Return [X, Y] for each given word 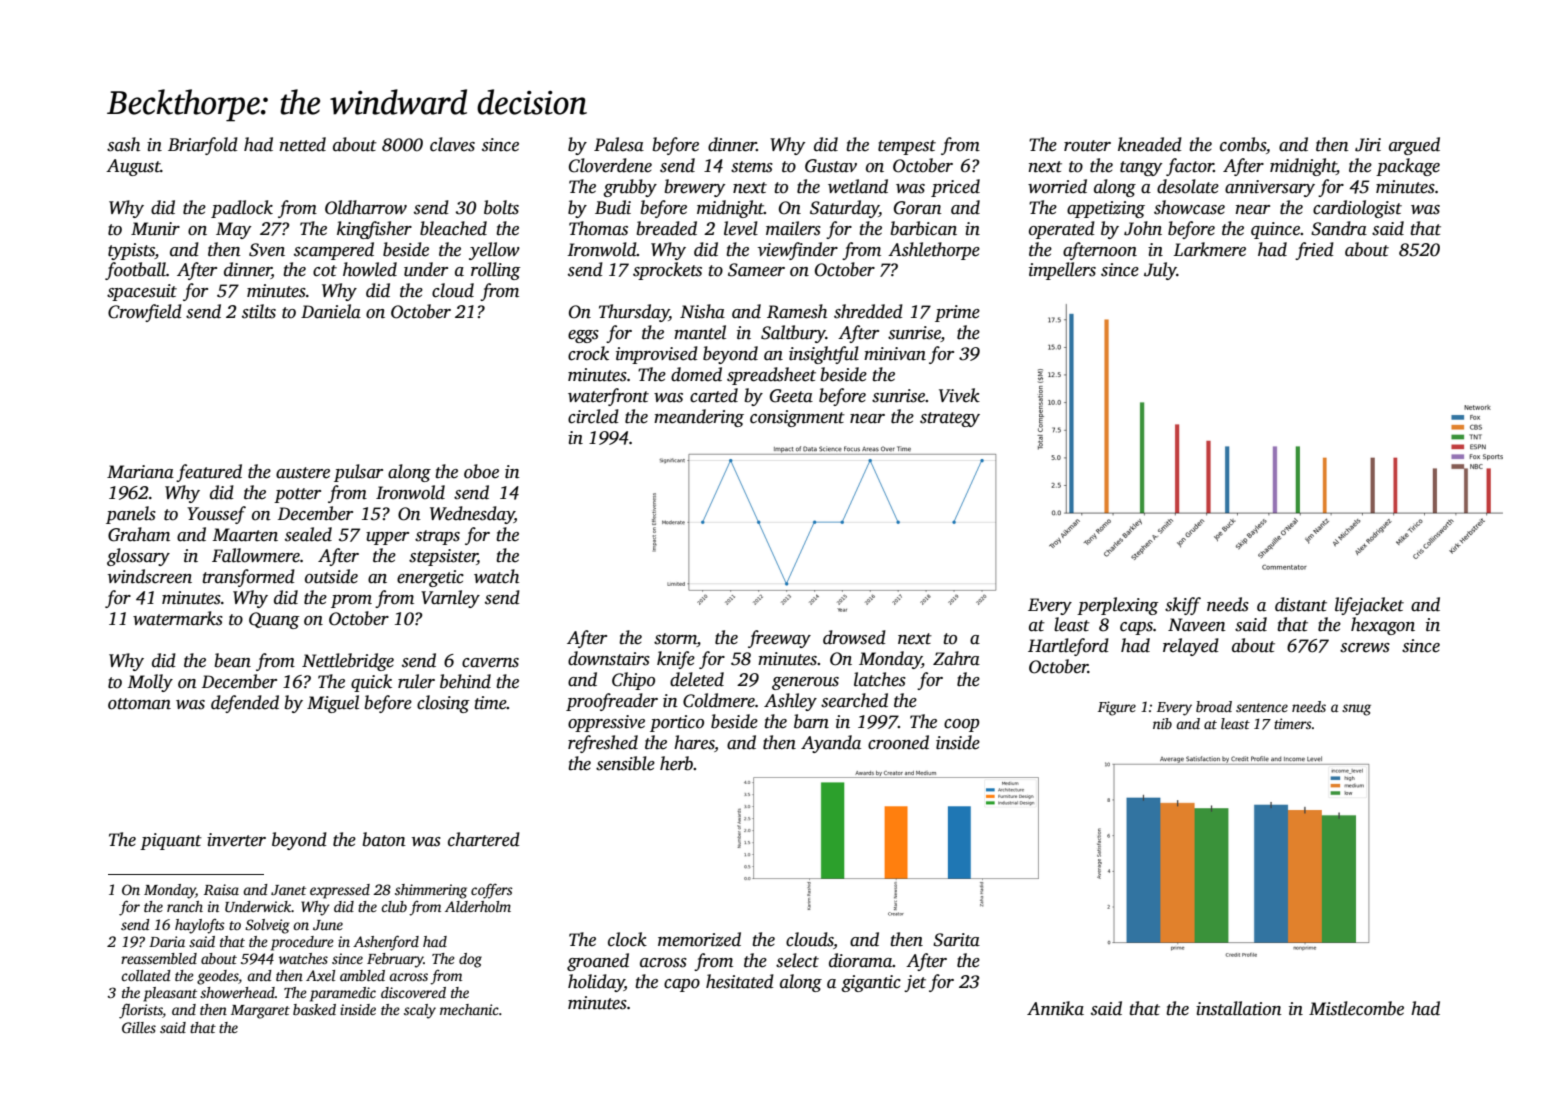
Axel [320, 975]
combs [1243, 144]
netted [303, 144]
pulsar [358, 473]
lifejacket [1369, 606]
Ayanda [831, 744]
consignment [797, 418]
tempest [907, 147]
